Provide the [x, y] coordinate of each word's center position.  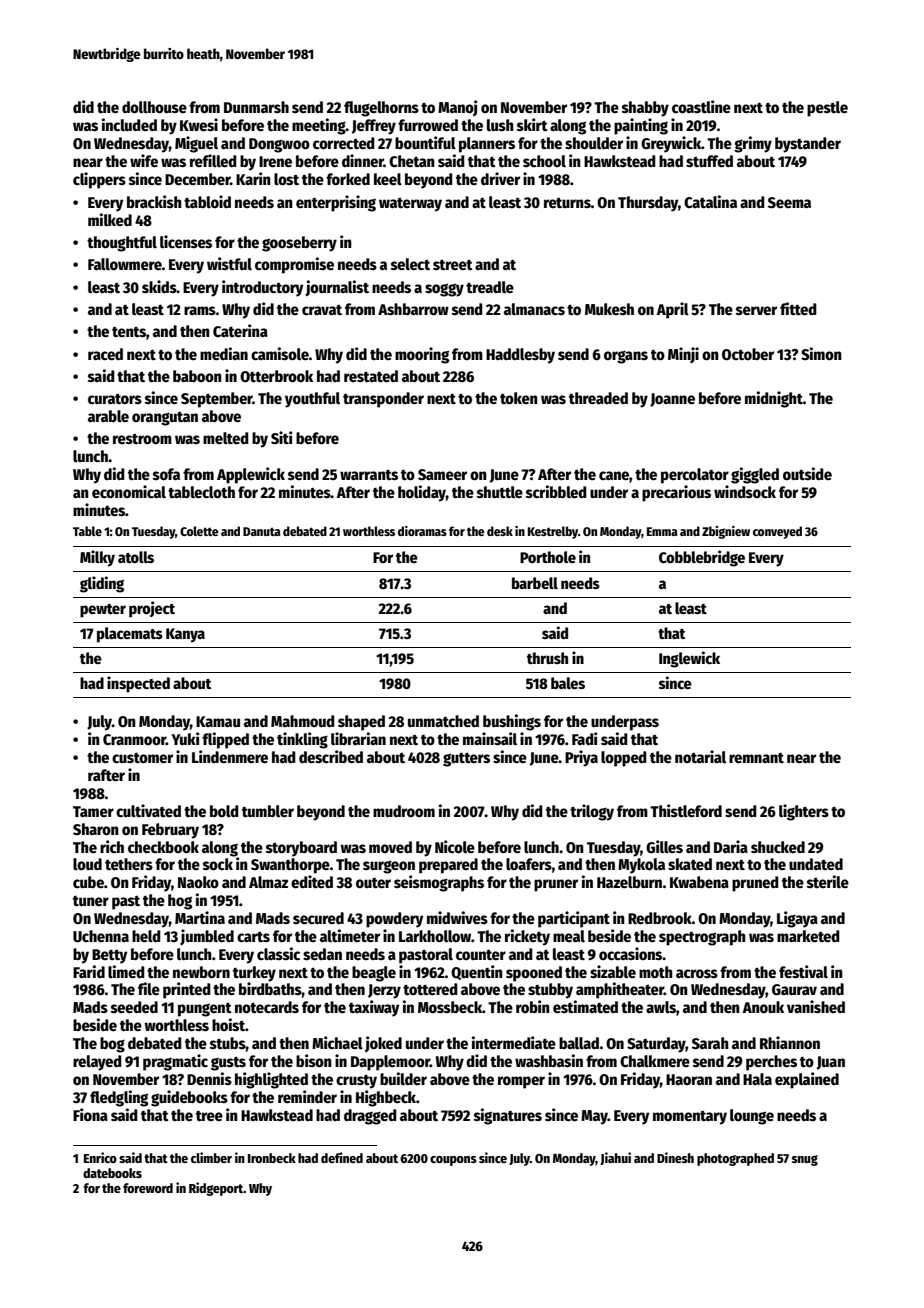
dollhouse [154, 107]
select [410, 264]
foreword [148, 1188]
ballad [579, 1043]
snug [805, 1160]
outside [807, 473]
